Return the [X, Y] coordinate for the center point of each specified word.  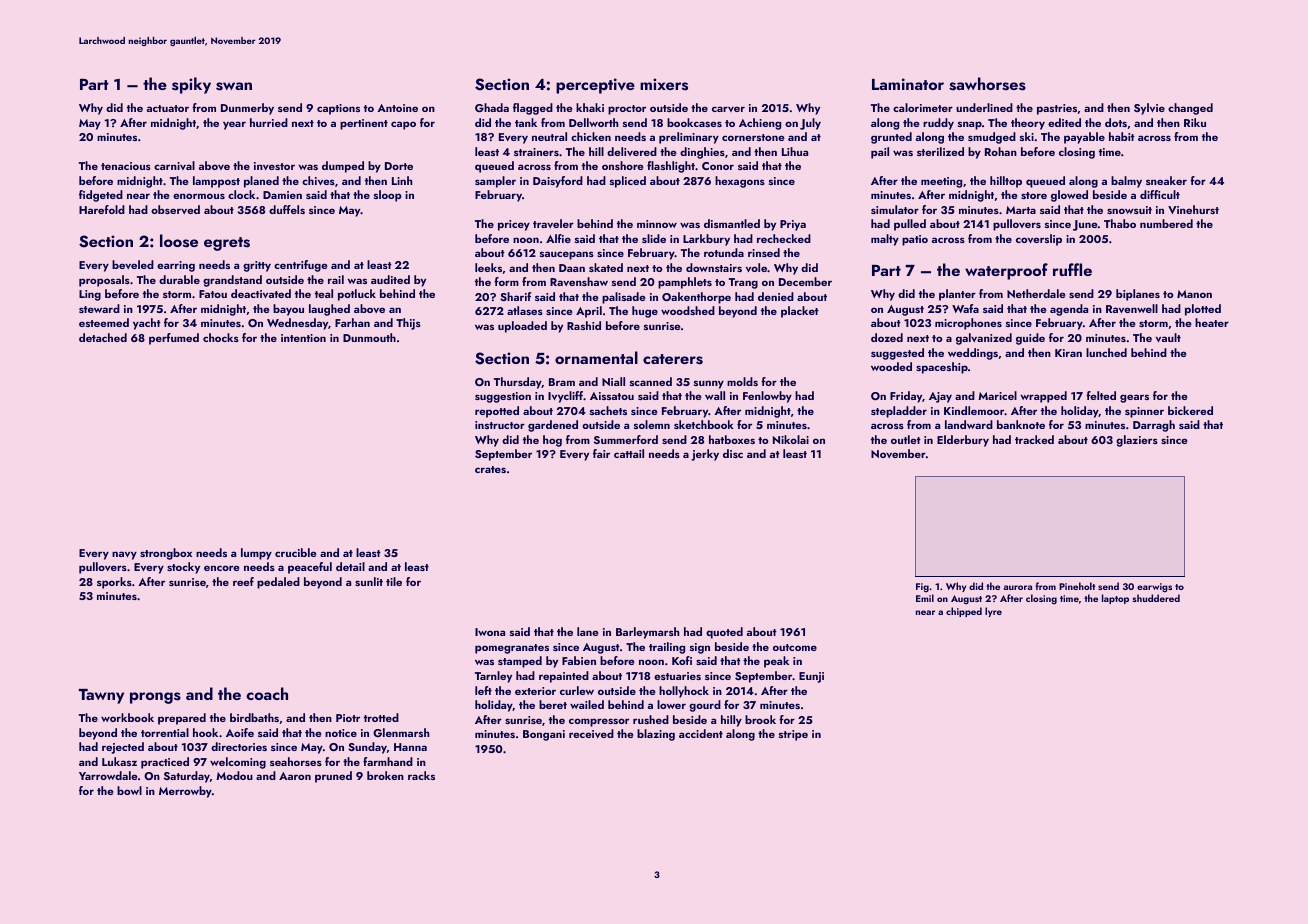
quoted [724, 633]
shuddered [1156, 598]
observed [175, 209]
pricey [514, 225]
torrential [165, 732]
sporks [114, 583]
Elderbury [963, 441]
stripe [793, 735]
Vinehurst [1193, 209]
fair [601, 453]
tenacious [126, 166]
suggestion [503, 397]
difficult [1160, 194]
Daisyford [558, 182]
